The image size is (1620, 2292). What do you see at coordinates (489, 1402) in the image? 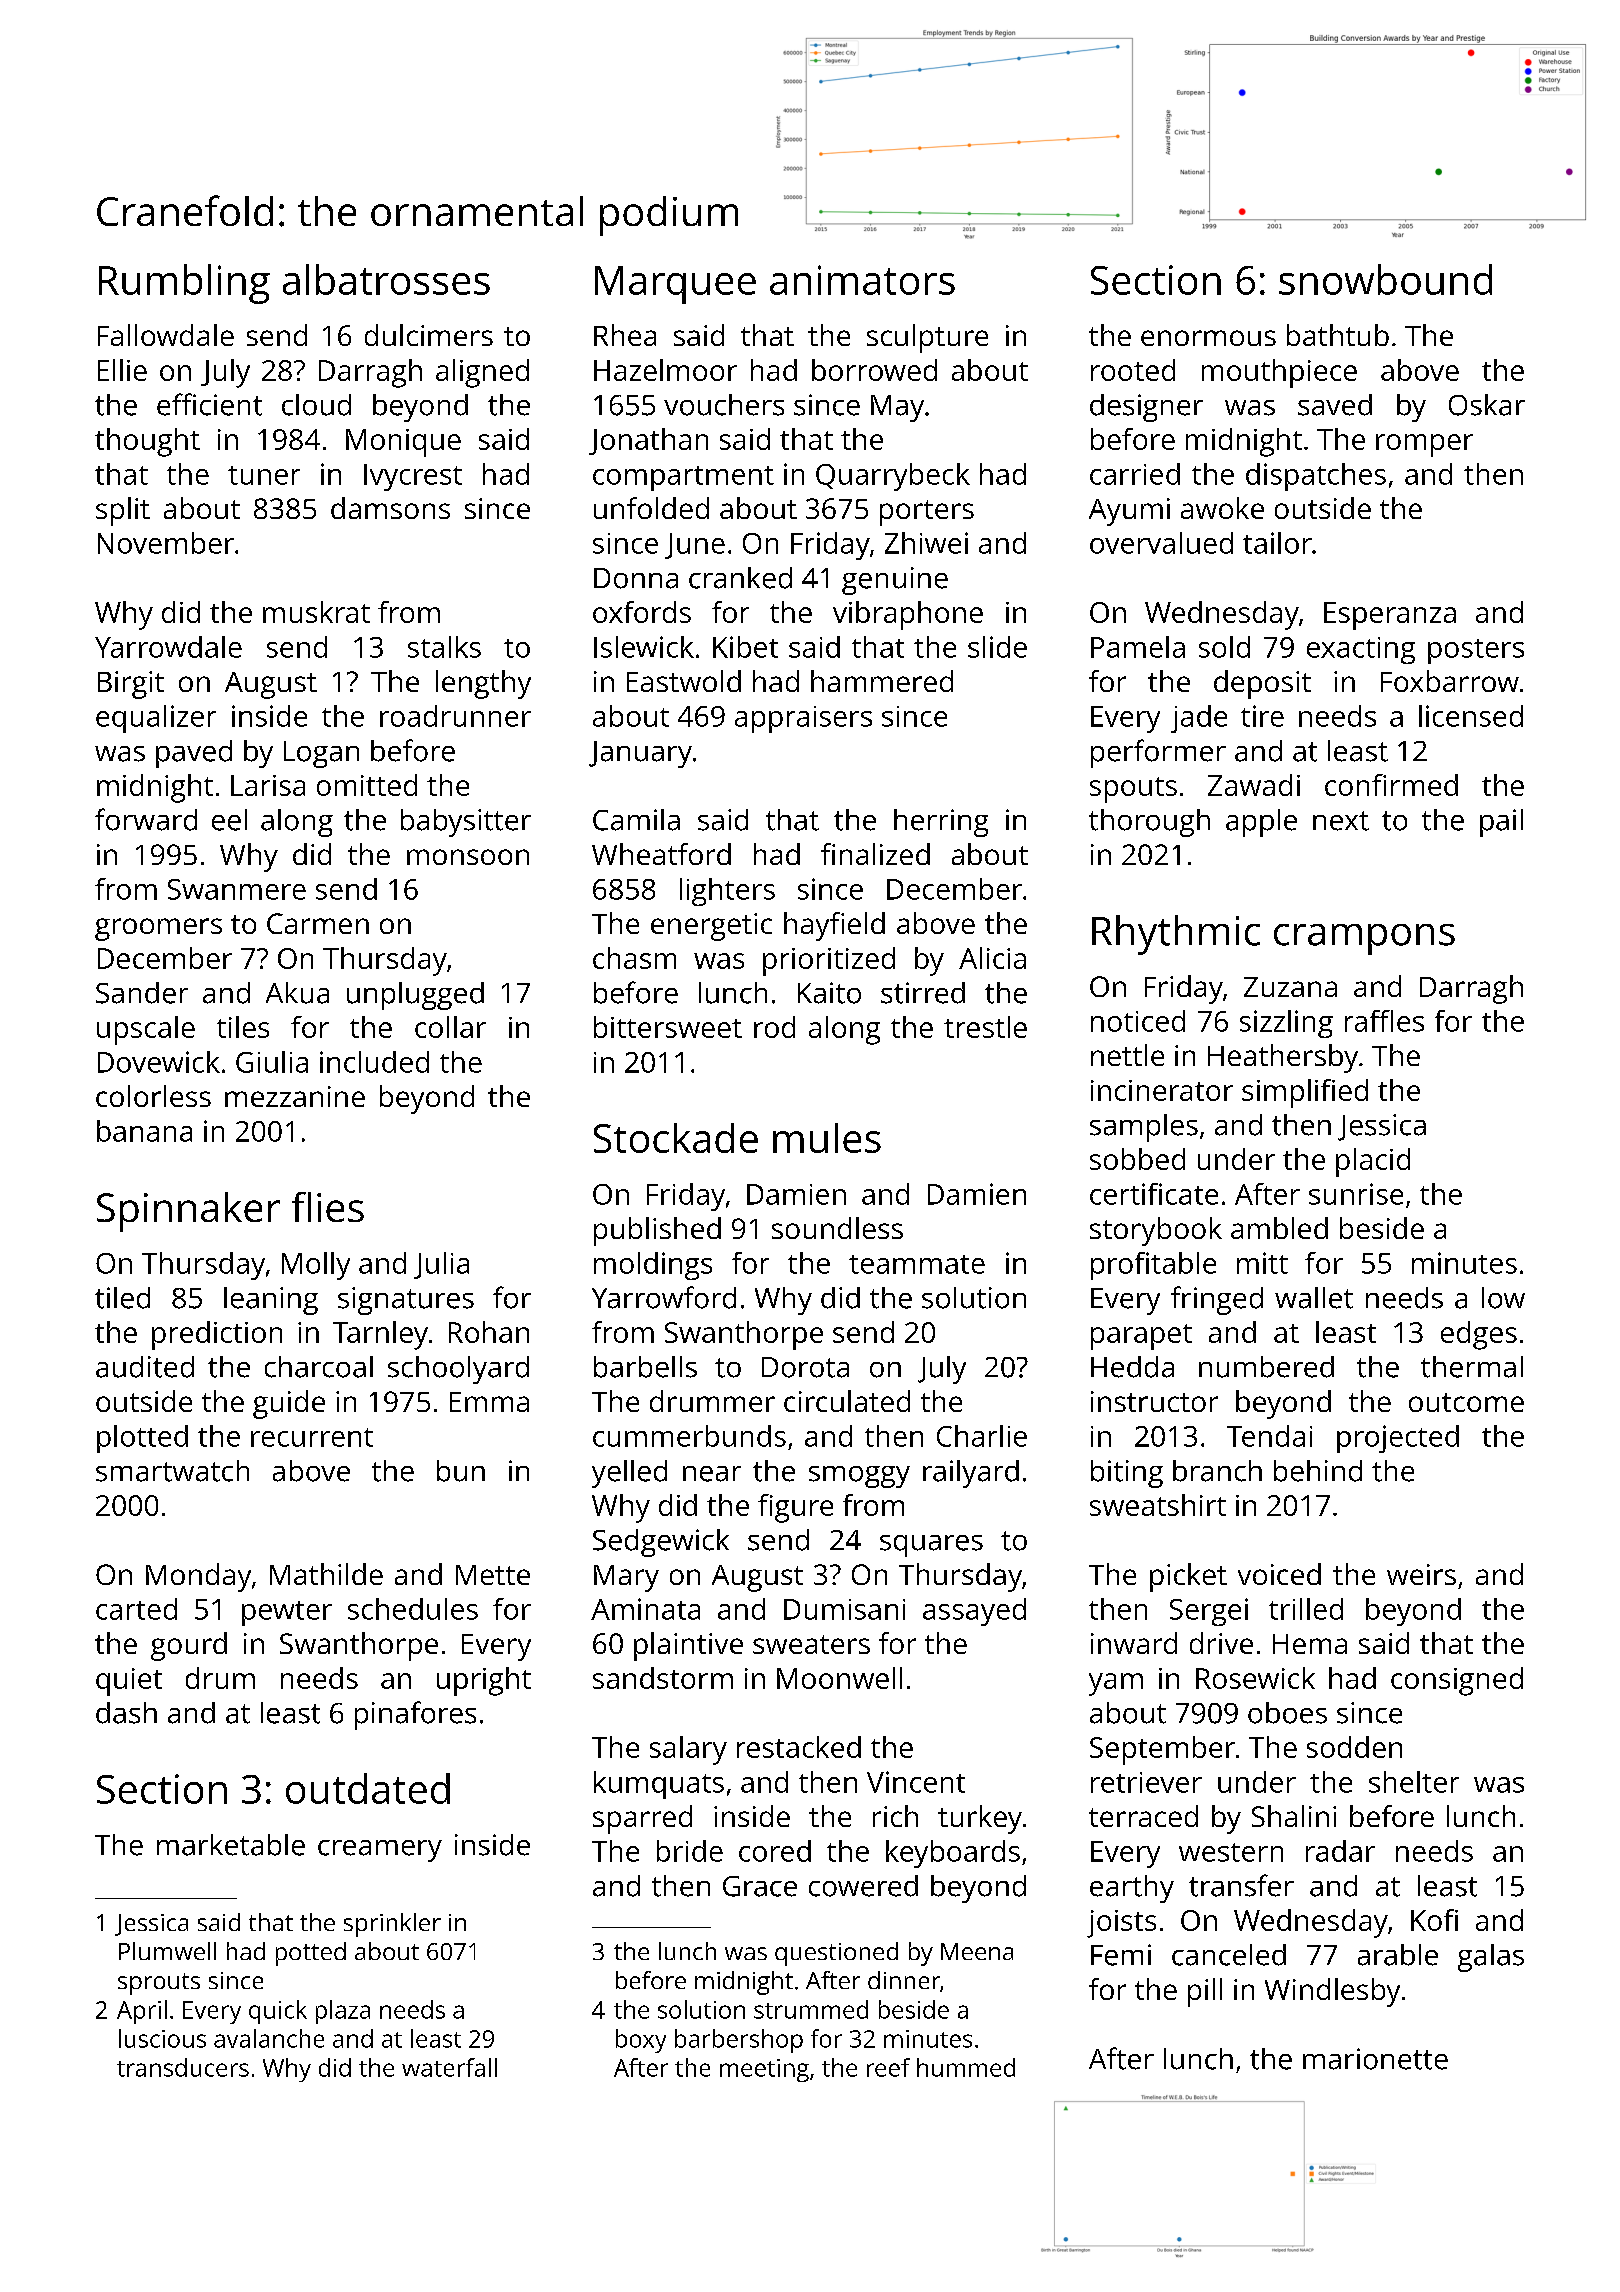
I see `Emma` at bounding box center [489, 1402].
